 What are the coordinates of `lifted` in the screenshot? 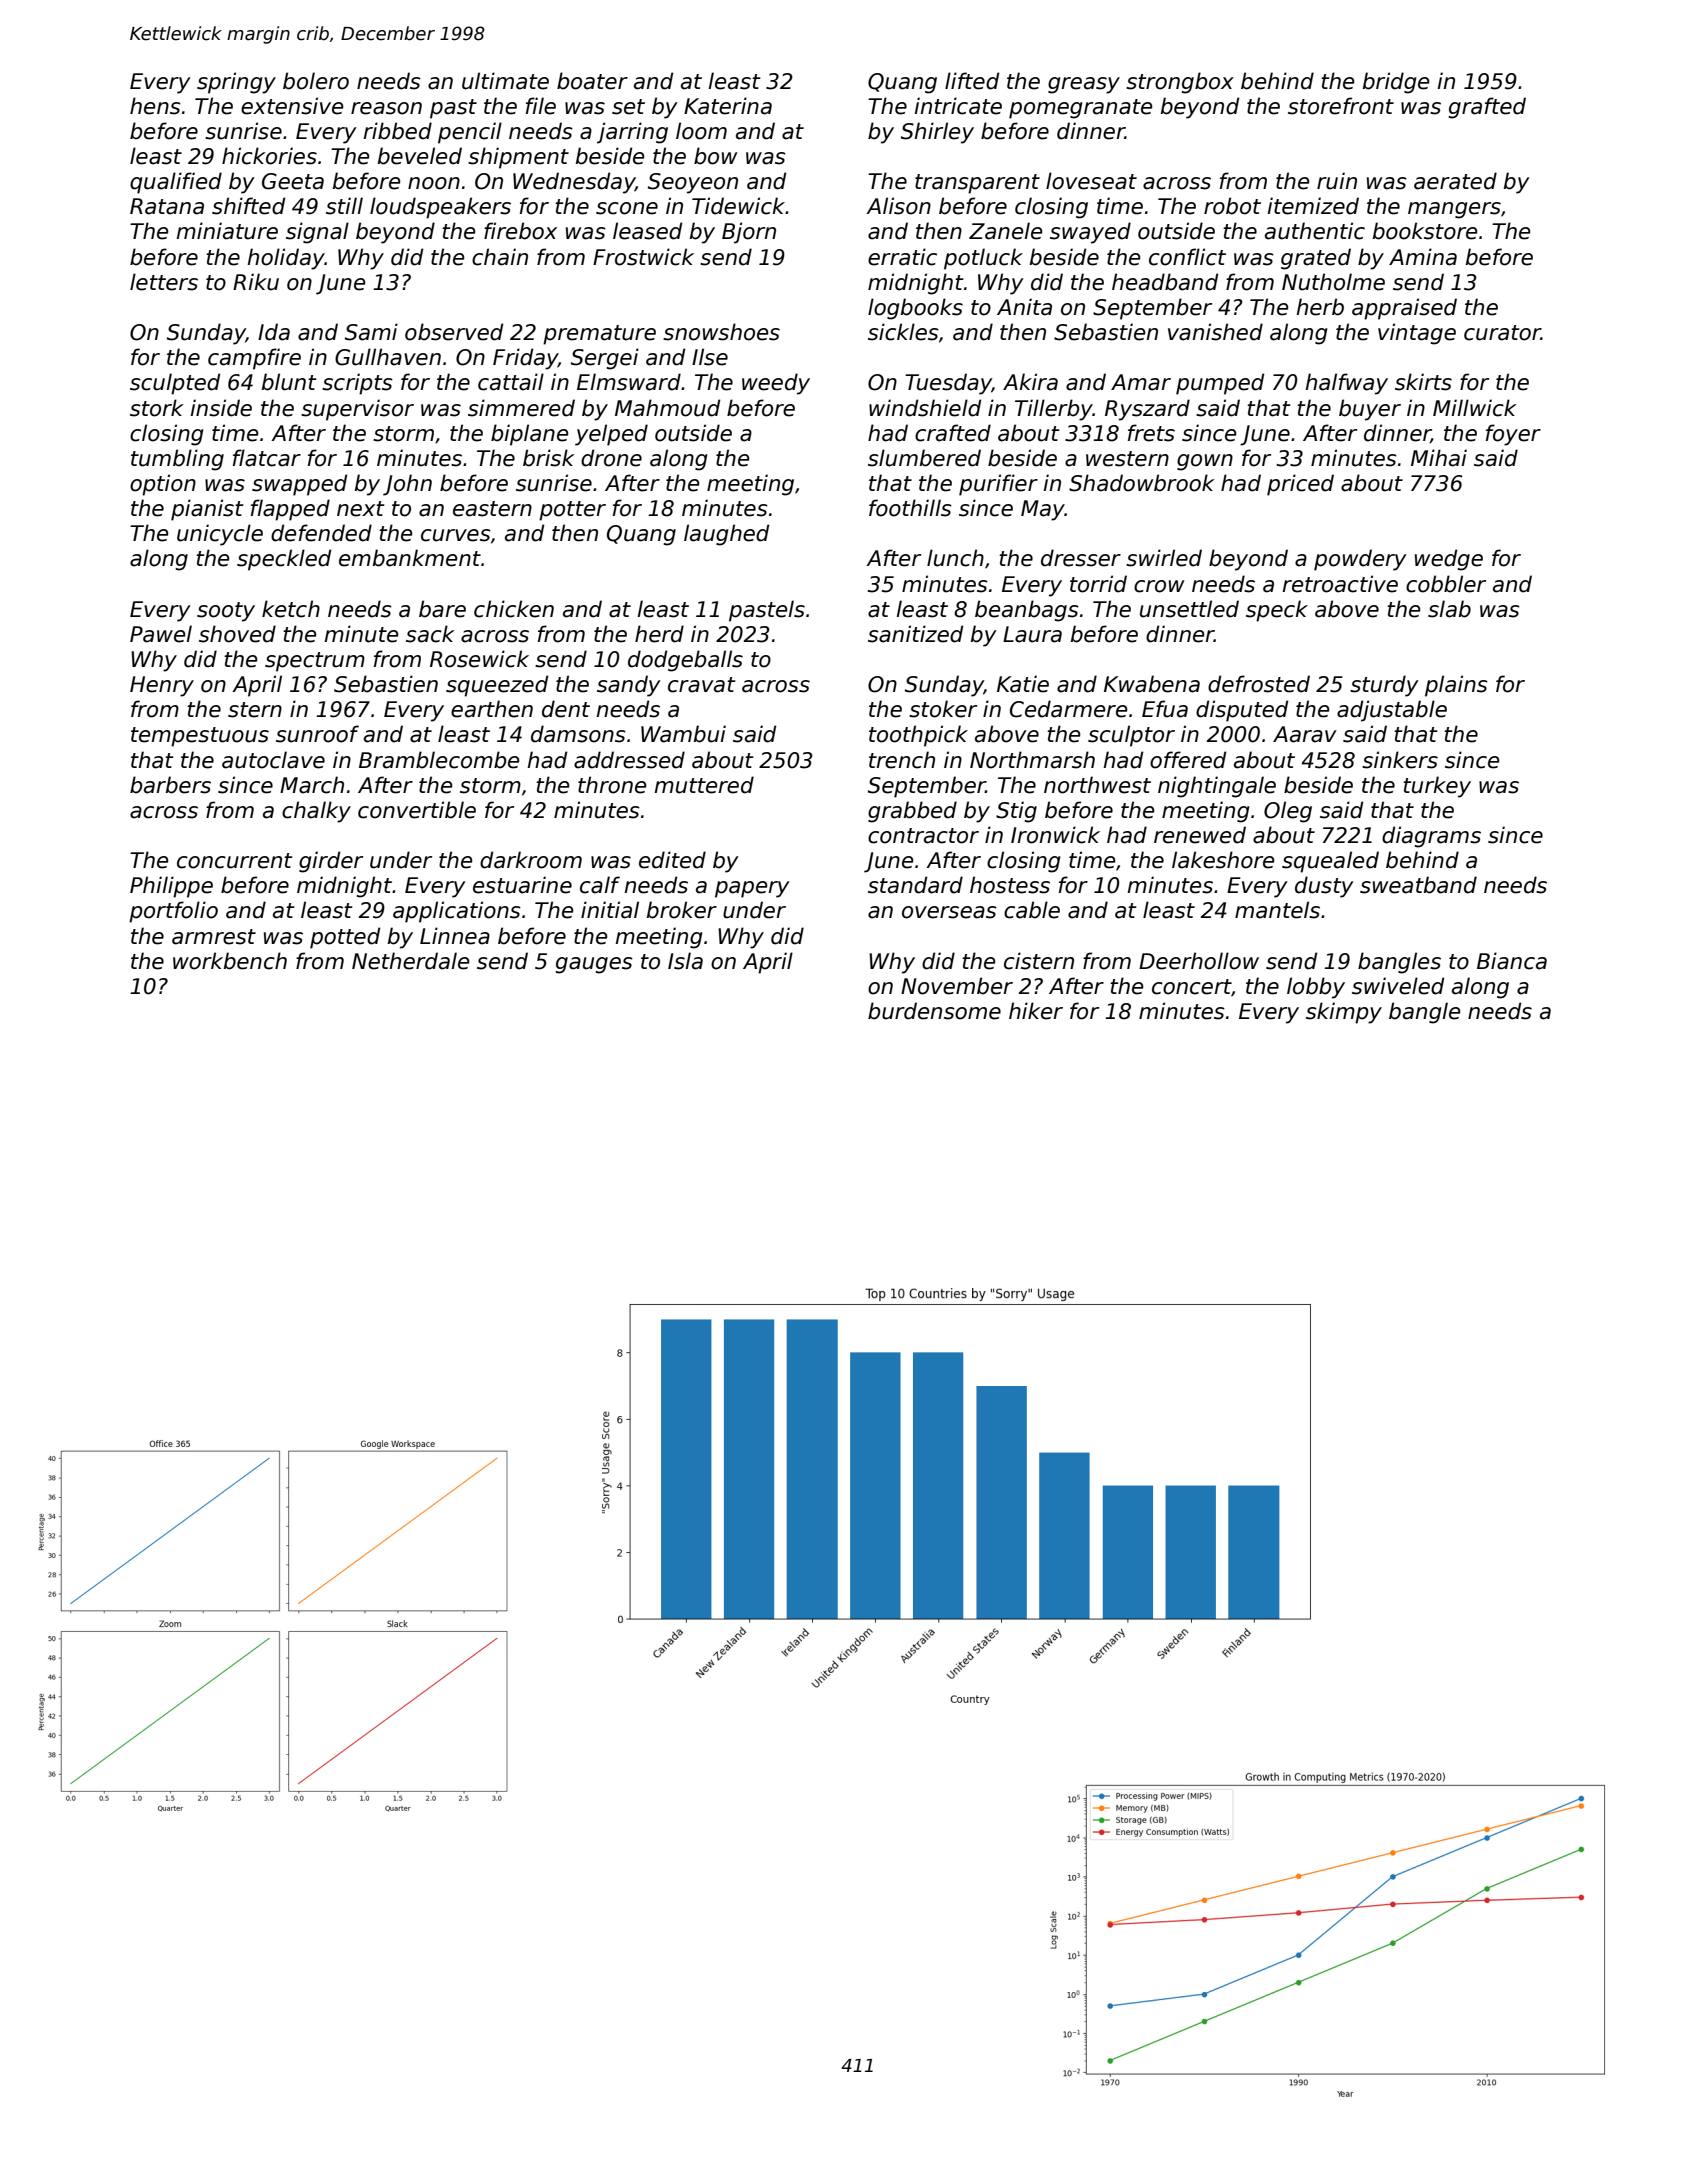 It's located at (972, 81).
